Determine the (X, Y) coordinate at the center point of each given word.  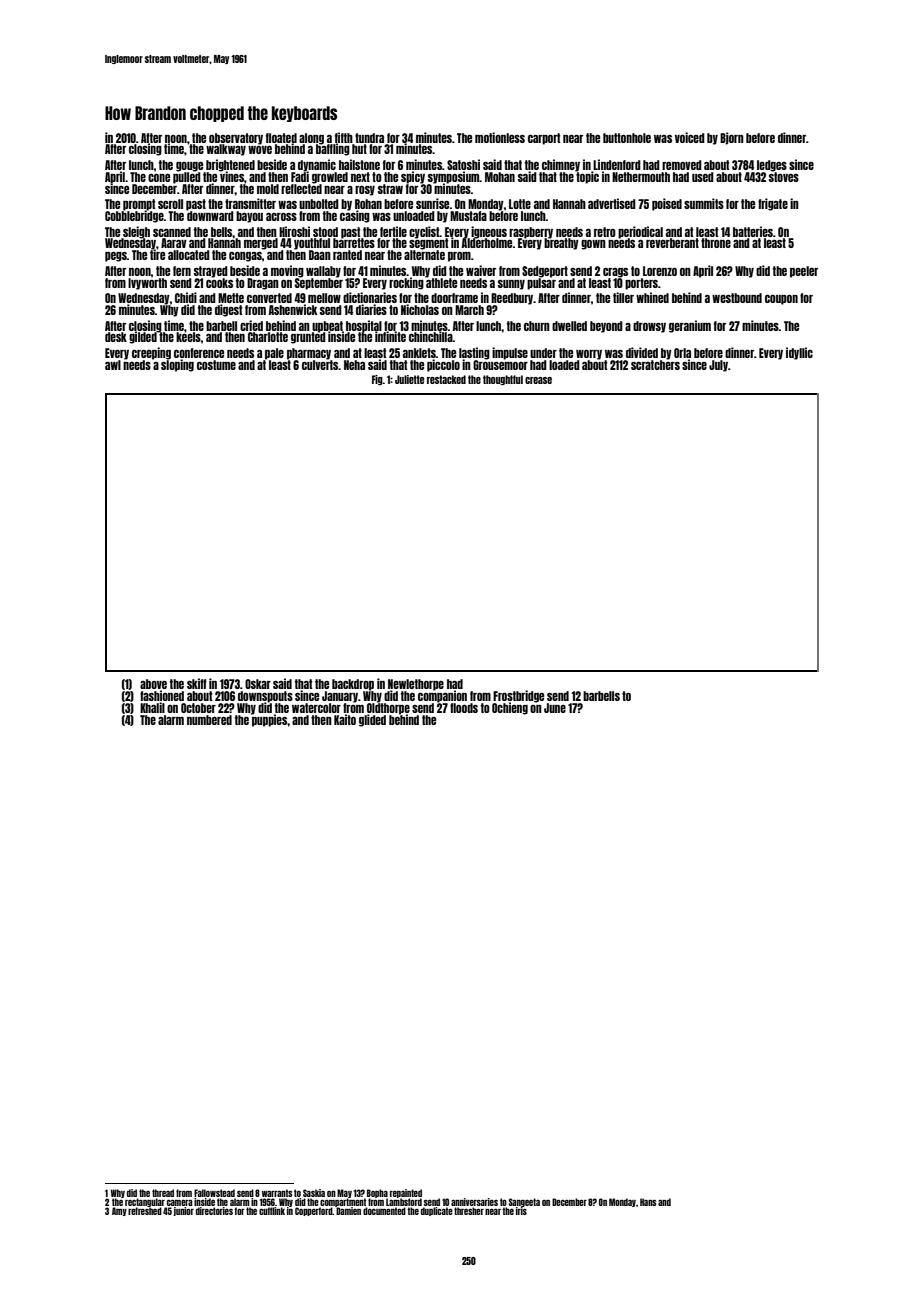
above (153, 684)
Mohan (500, 177)
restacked (446, 379)
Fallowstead (214, 1193)
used (703, 177)
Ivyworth (147, 284)
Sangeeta (524, 1202)
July (718, 366)
